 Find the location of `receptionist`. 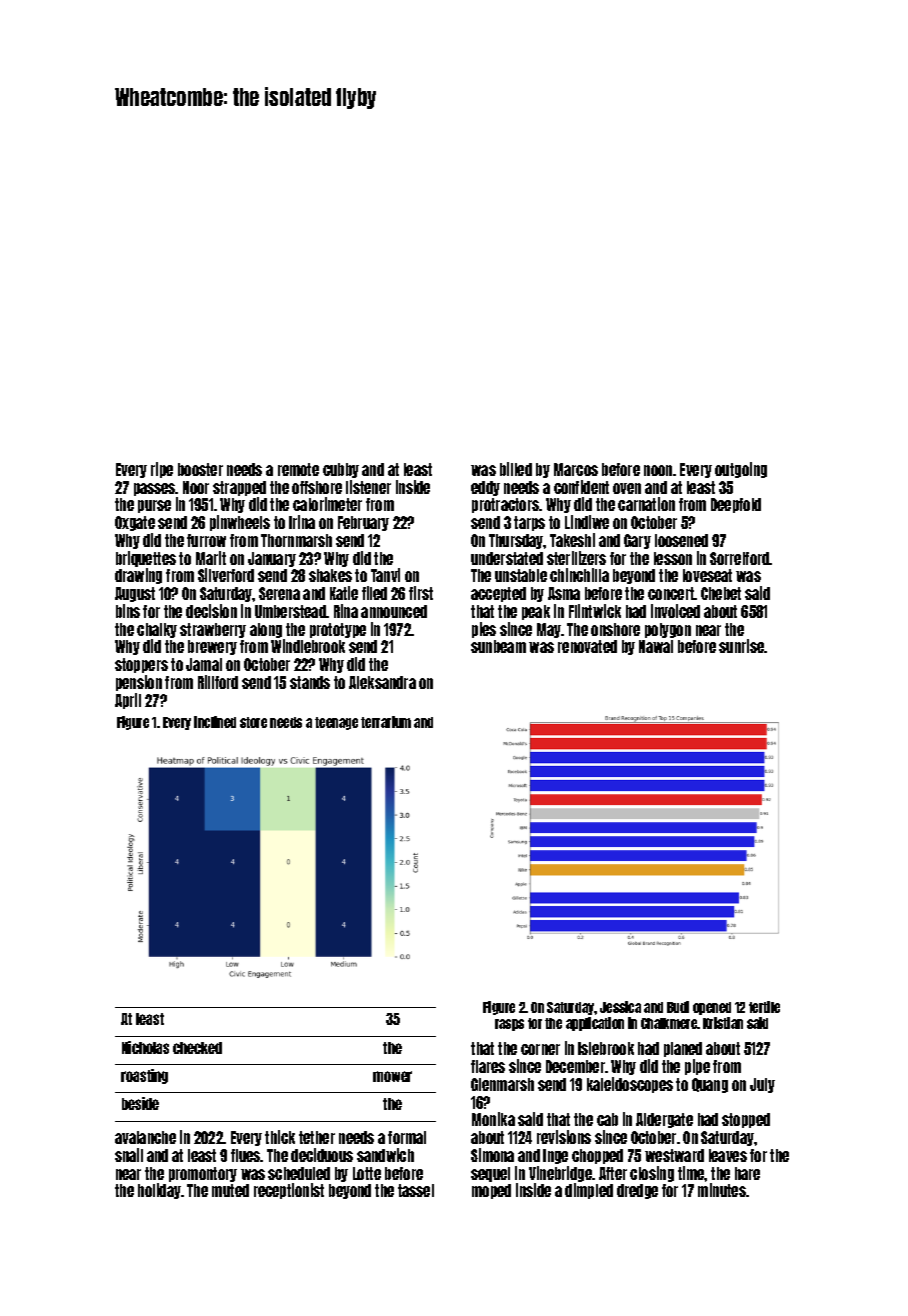

receptionist is located at coordinates (289, 1191).
